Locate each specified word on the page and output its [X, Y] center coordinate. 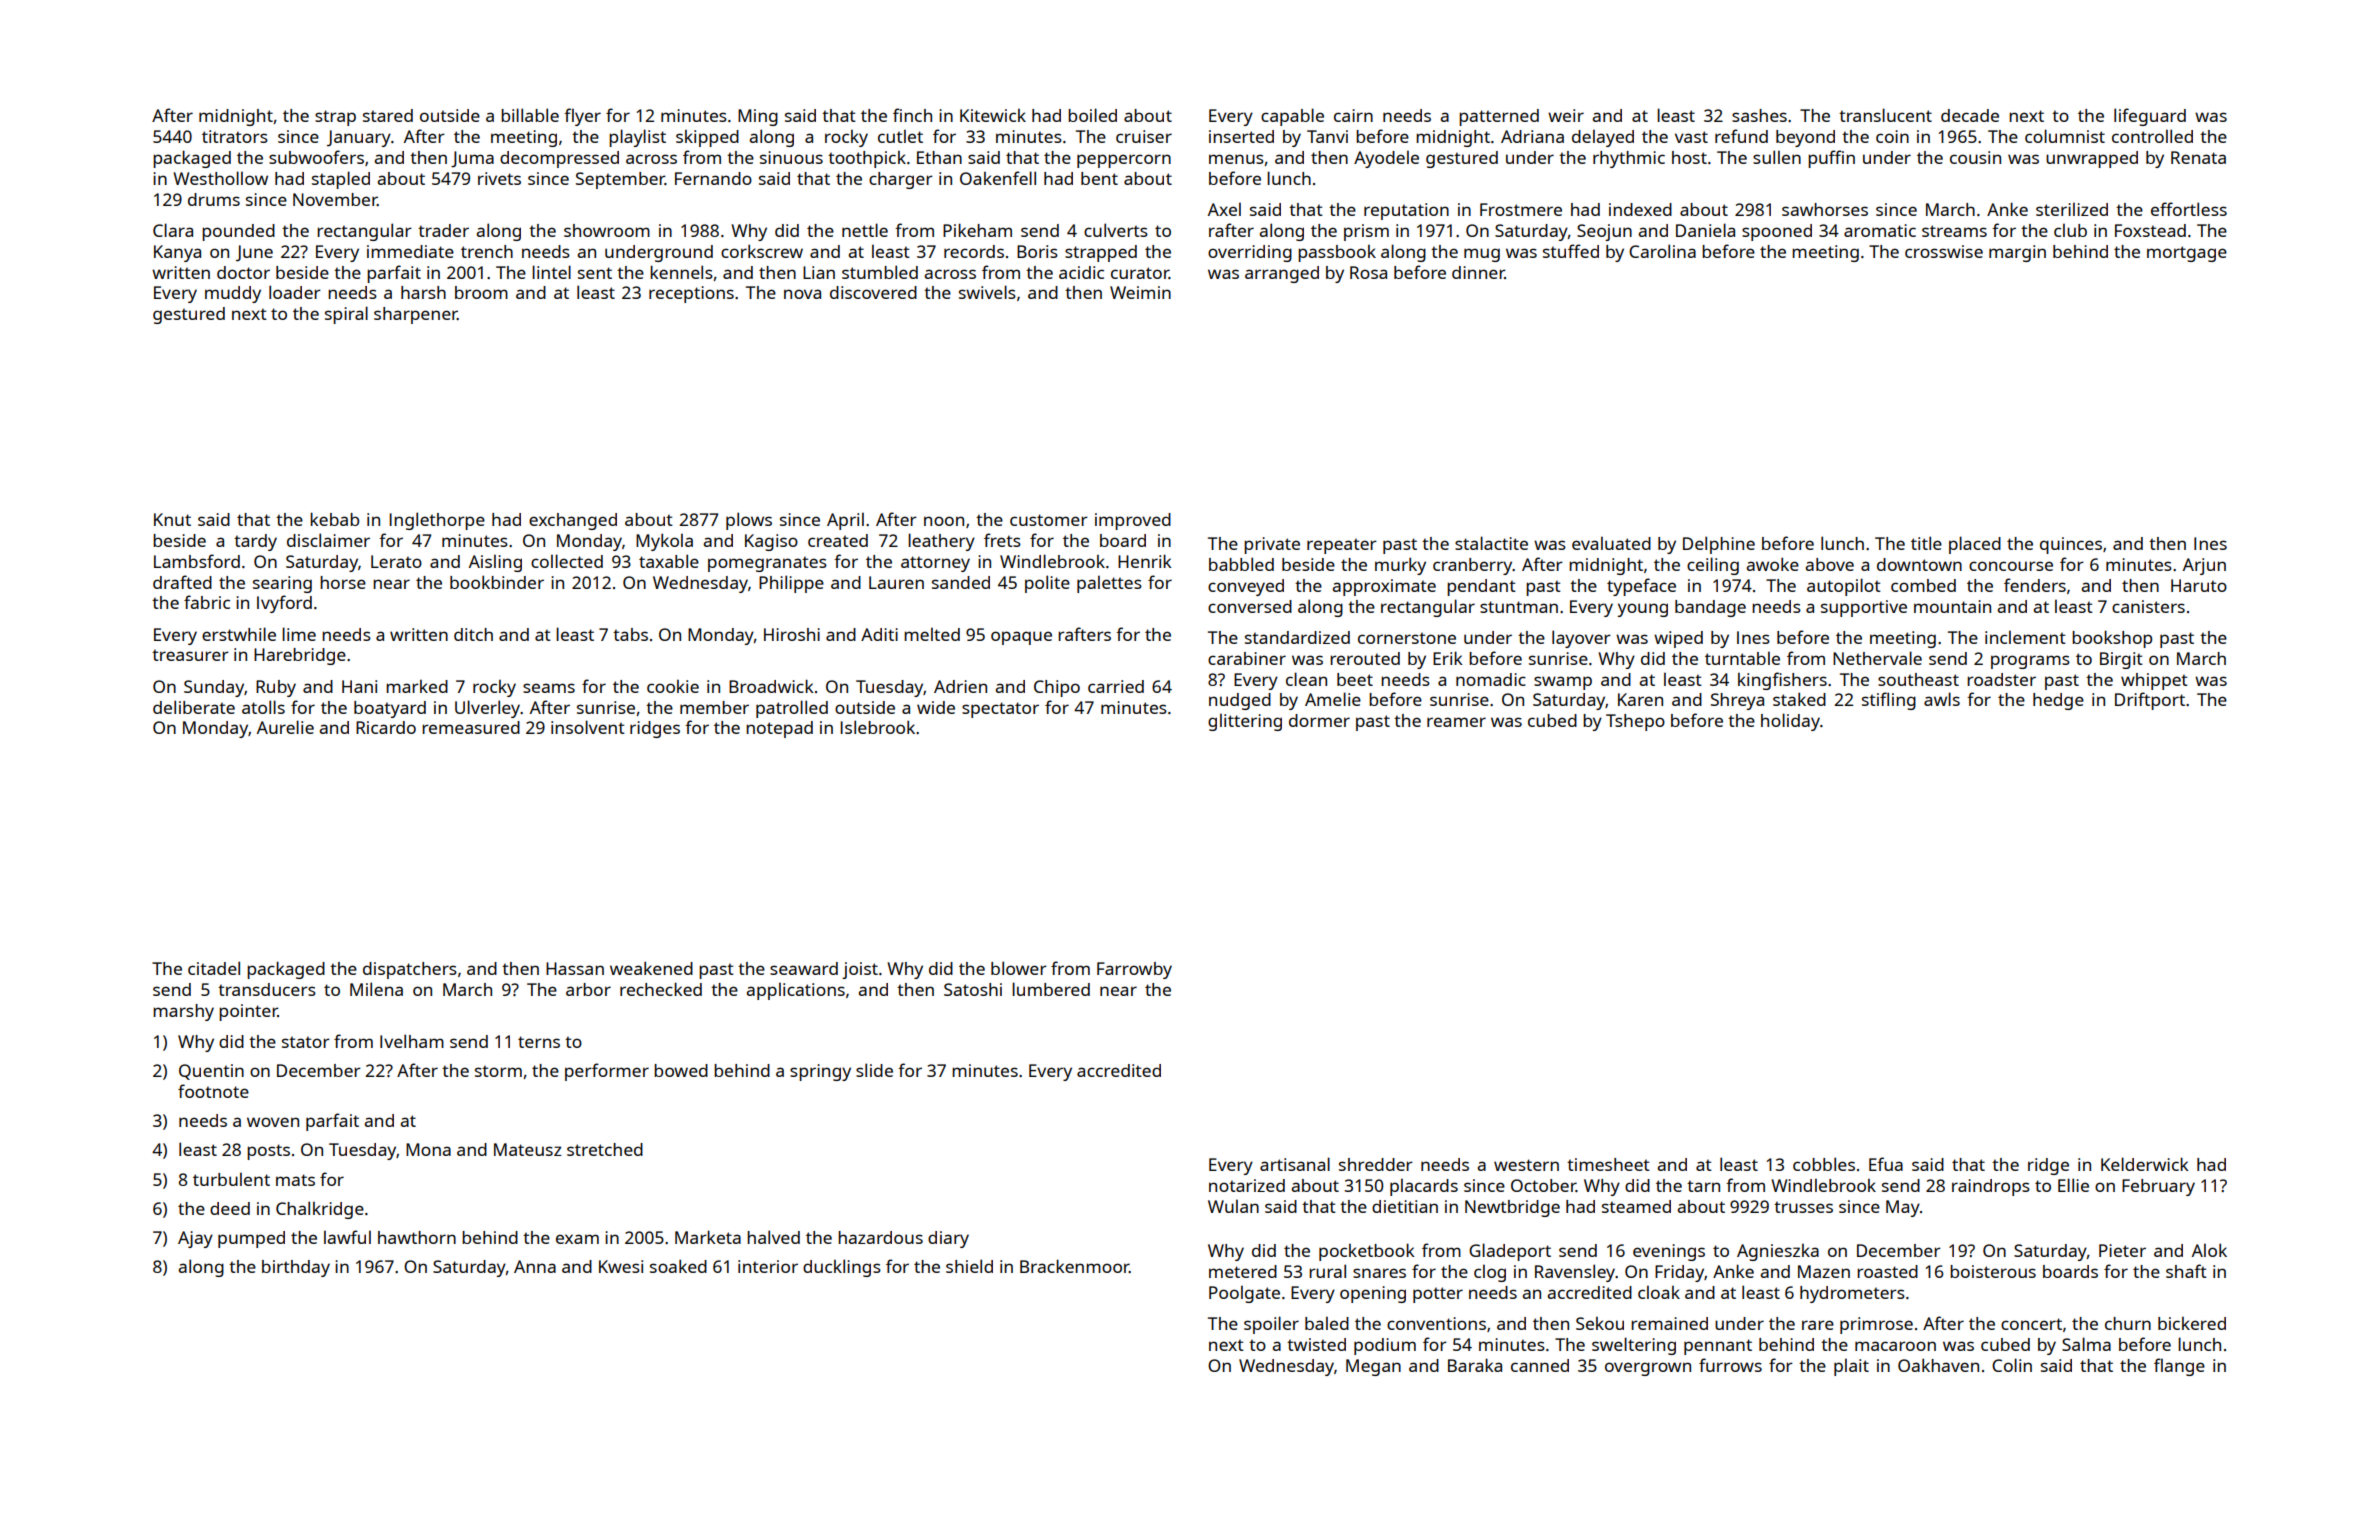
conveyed [1246, 587]
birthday [296, 1268]
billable [530, 115]
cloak [1659, 1292]
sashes [1759, 115]
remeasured [471, 727]
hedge [2058, 701]
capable [1292, 117]
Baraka [1475, 1365]
